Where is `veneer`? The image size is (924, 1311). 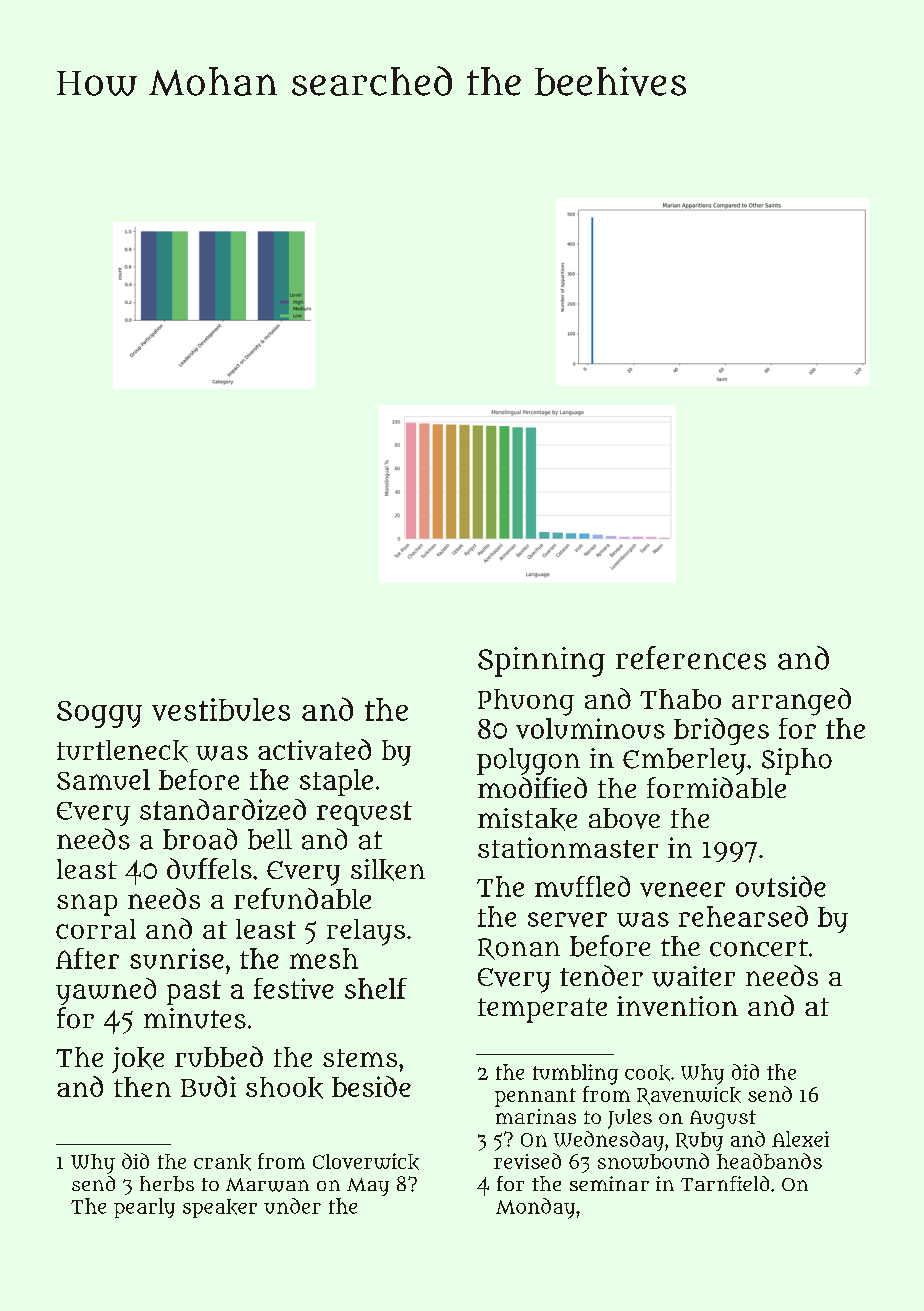
veneer is located at coordinates (682, 889).
